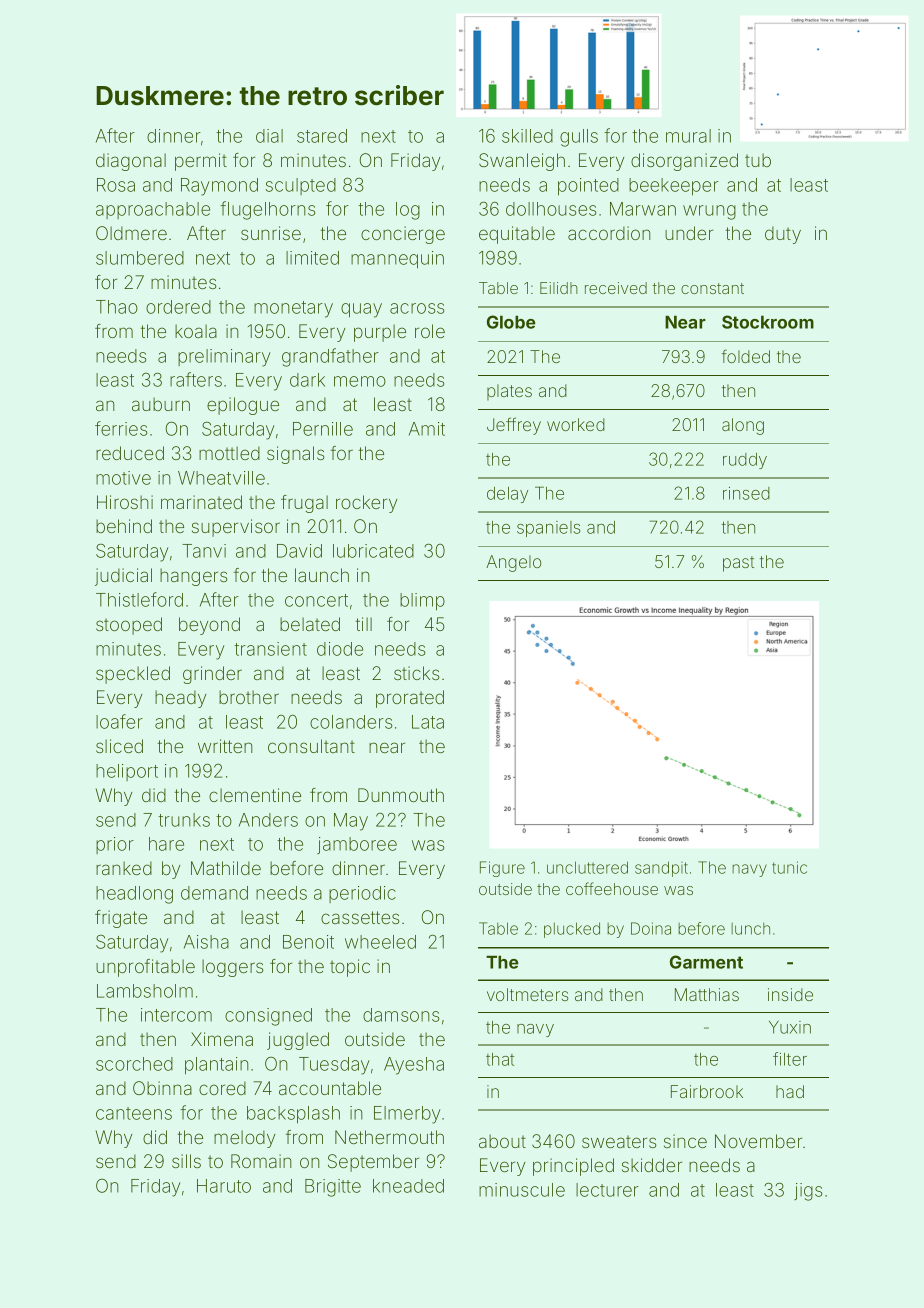 The width and height of the screenshot is (924, 1308). What do you see at coordinates (738, 564) in the screenshot?
I see `past` at bounding box center [738, 564].
